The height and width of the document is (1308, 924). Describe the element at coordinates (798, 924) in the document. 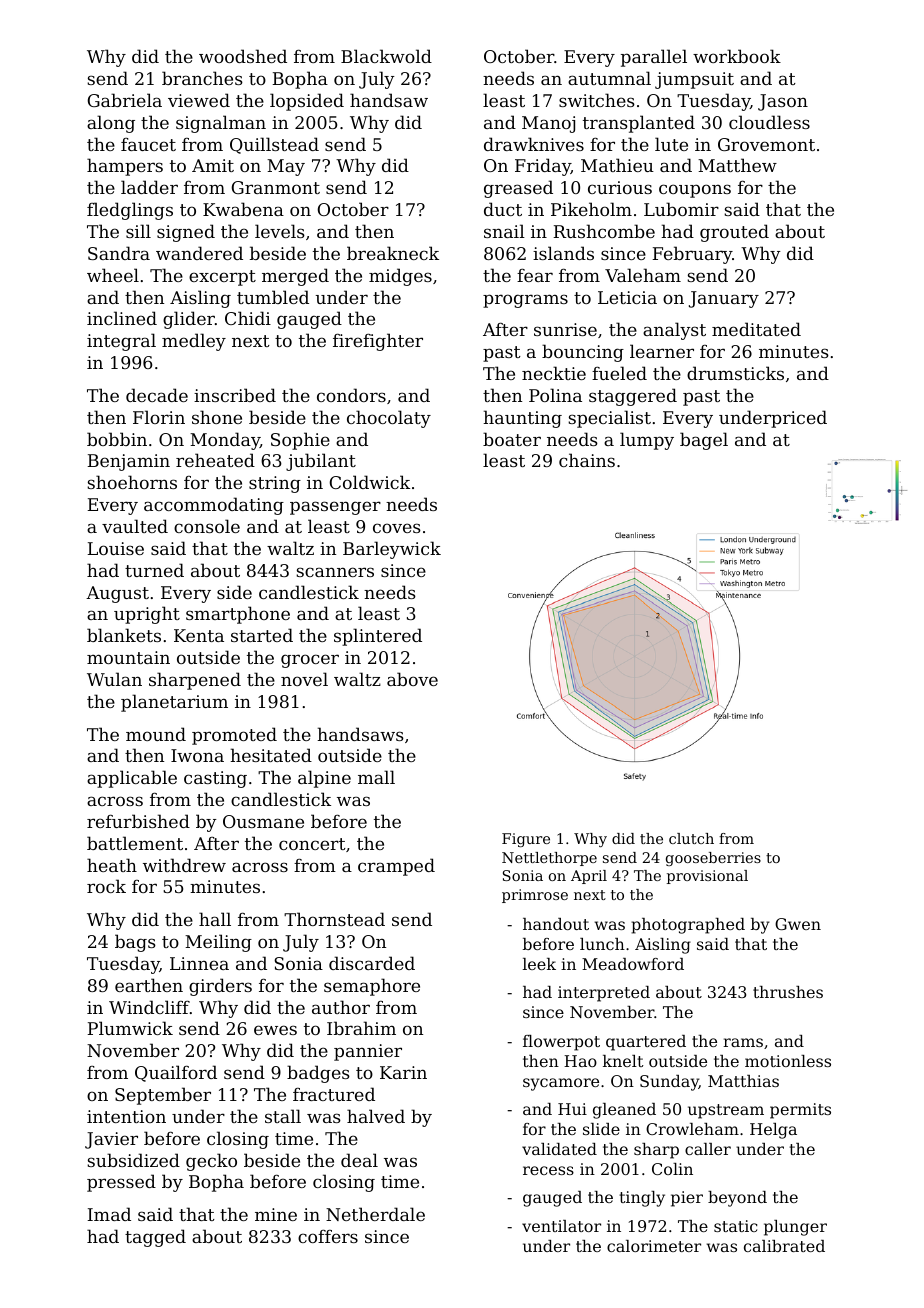

I see `Gwen` at that location.
